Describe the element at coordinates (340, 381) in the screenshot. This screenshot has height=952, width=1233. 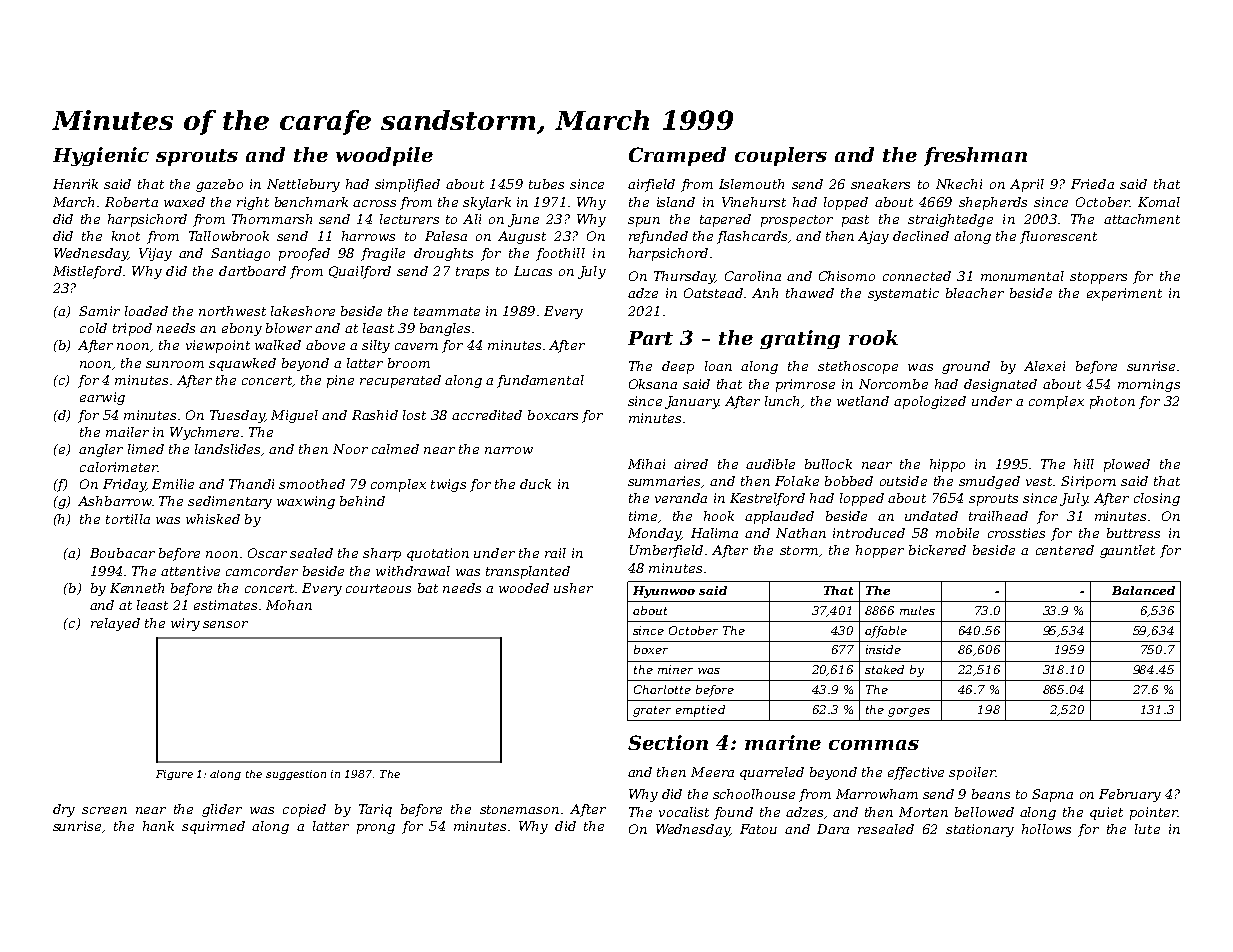
I see `pine` at that location.
